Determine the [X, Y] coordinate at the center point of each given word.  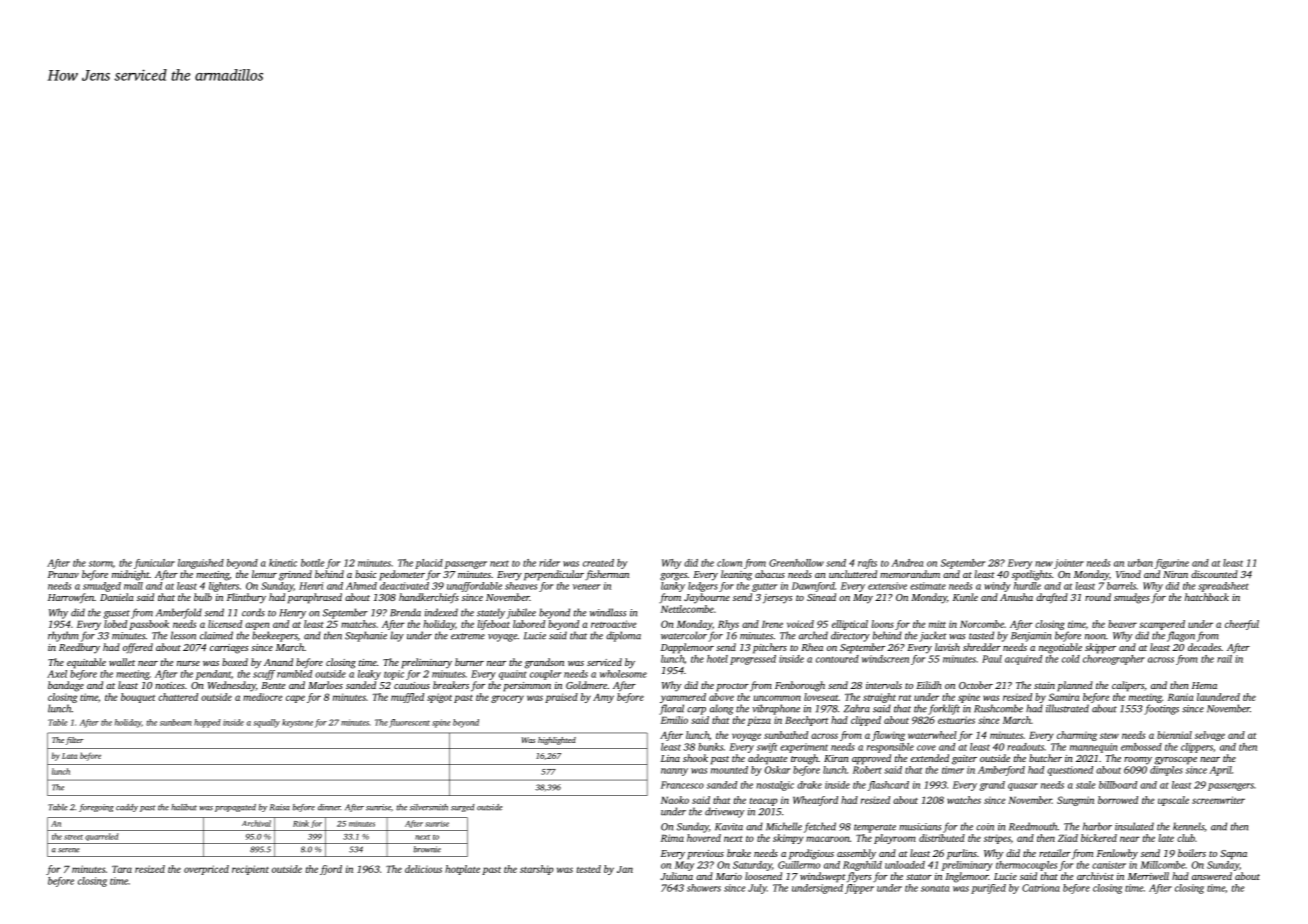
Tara [122, 869]
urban [1140, 563]
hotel [717, 659]
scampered [1162, 625]
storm [101, 563]
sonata [935, 889]
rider [549, 563]
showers [704, 888]
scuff [264, 675]
